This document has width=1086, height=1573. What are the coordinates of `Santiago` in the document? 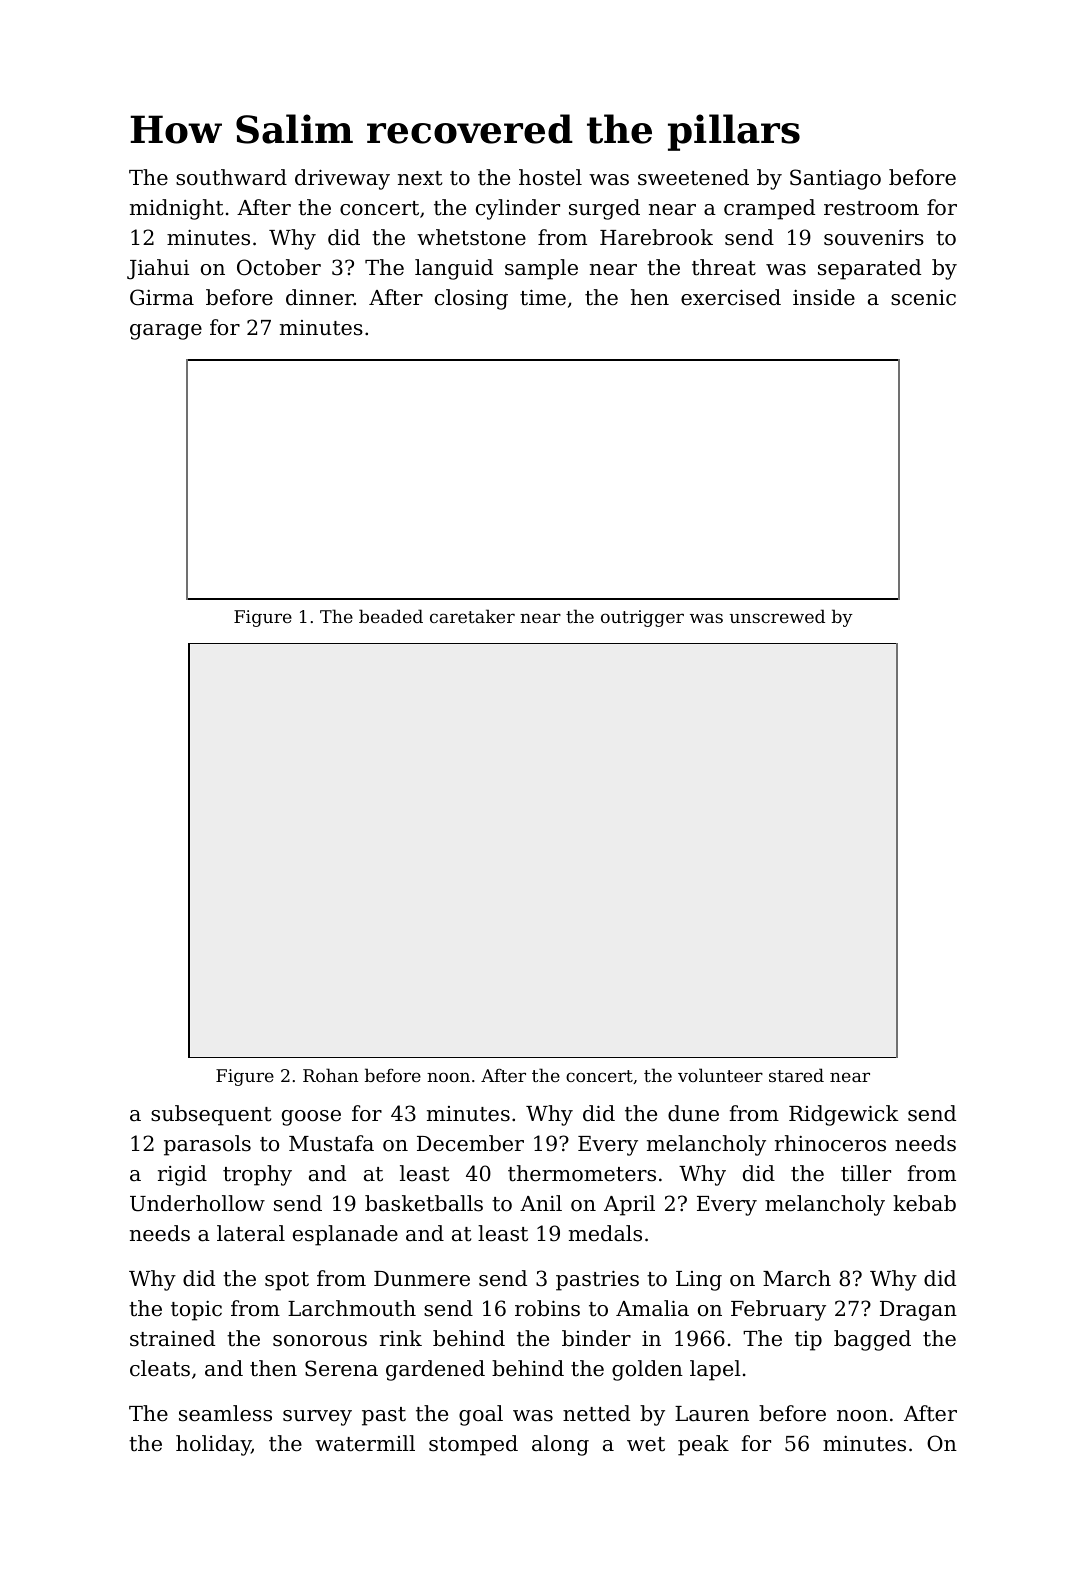 It's located at (835, 179).
